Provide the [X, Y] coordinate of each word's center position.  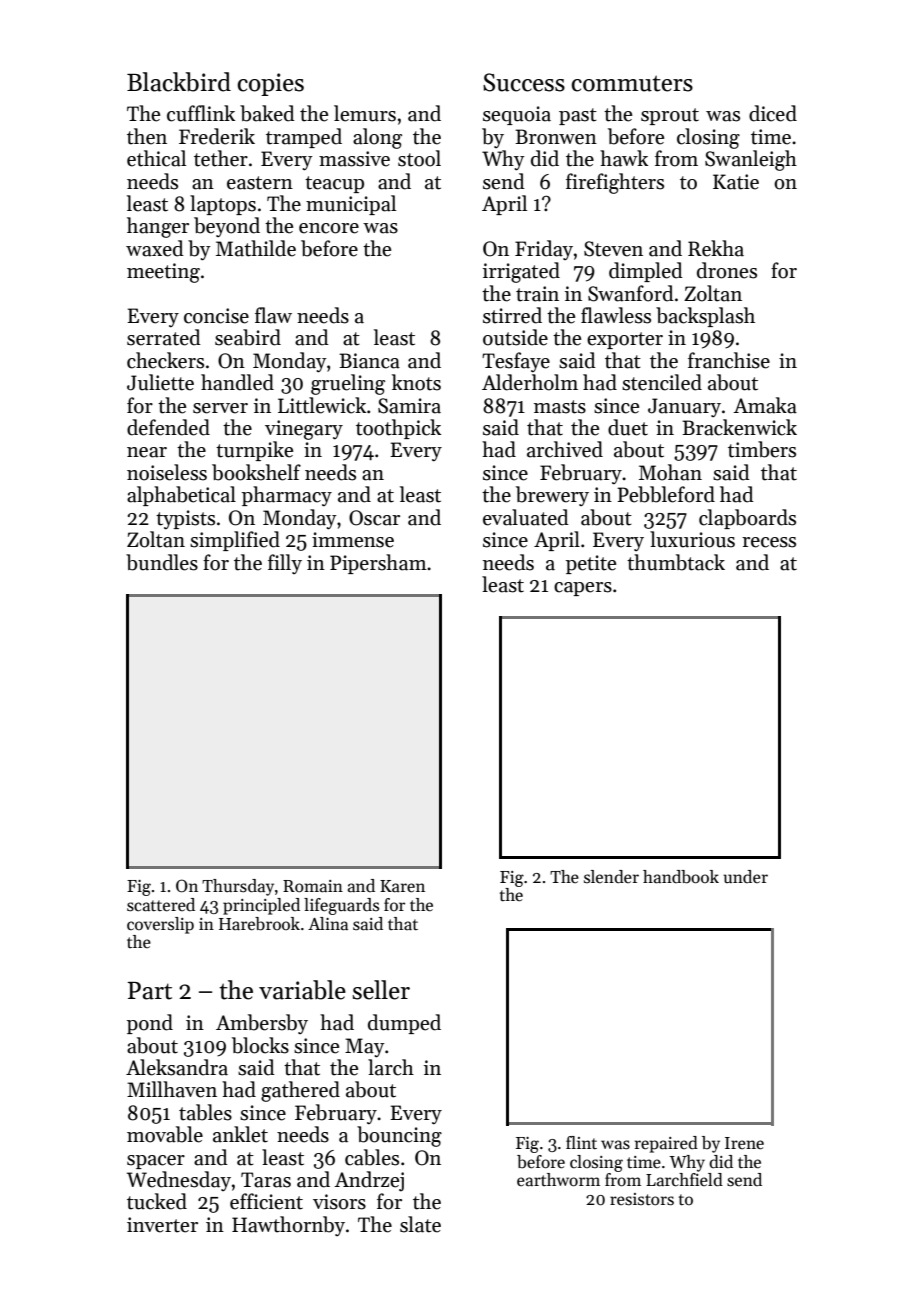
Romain [313, 886]
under [745, 876]
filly [285, 564]
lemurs [365, 113]
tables [205, 1112]
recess [769, 542]
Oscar [374, 518]
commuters [632, 83]
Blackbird [179, 82]
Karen [402, 886]
